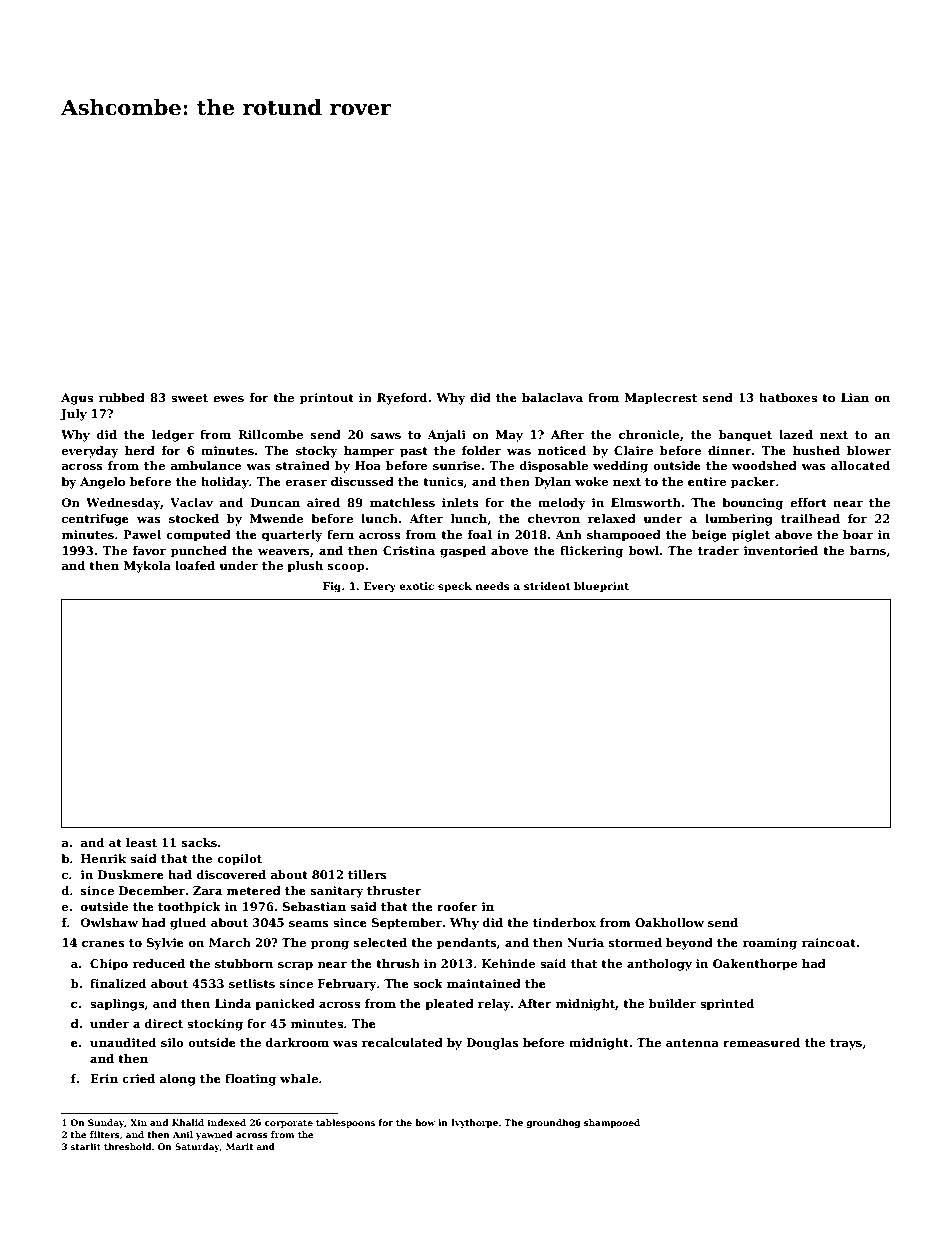  Describe the element at coordinates (769, 944) in the screenshot. I see `roaming` at that location.
